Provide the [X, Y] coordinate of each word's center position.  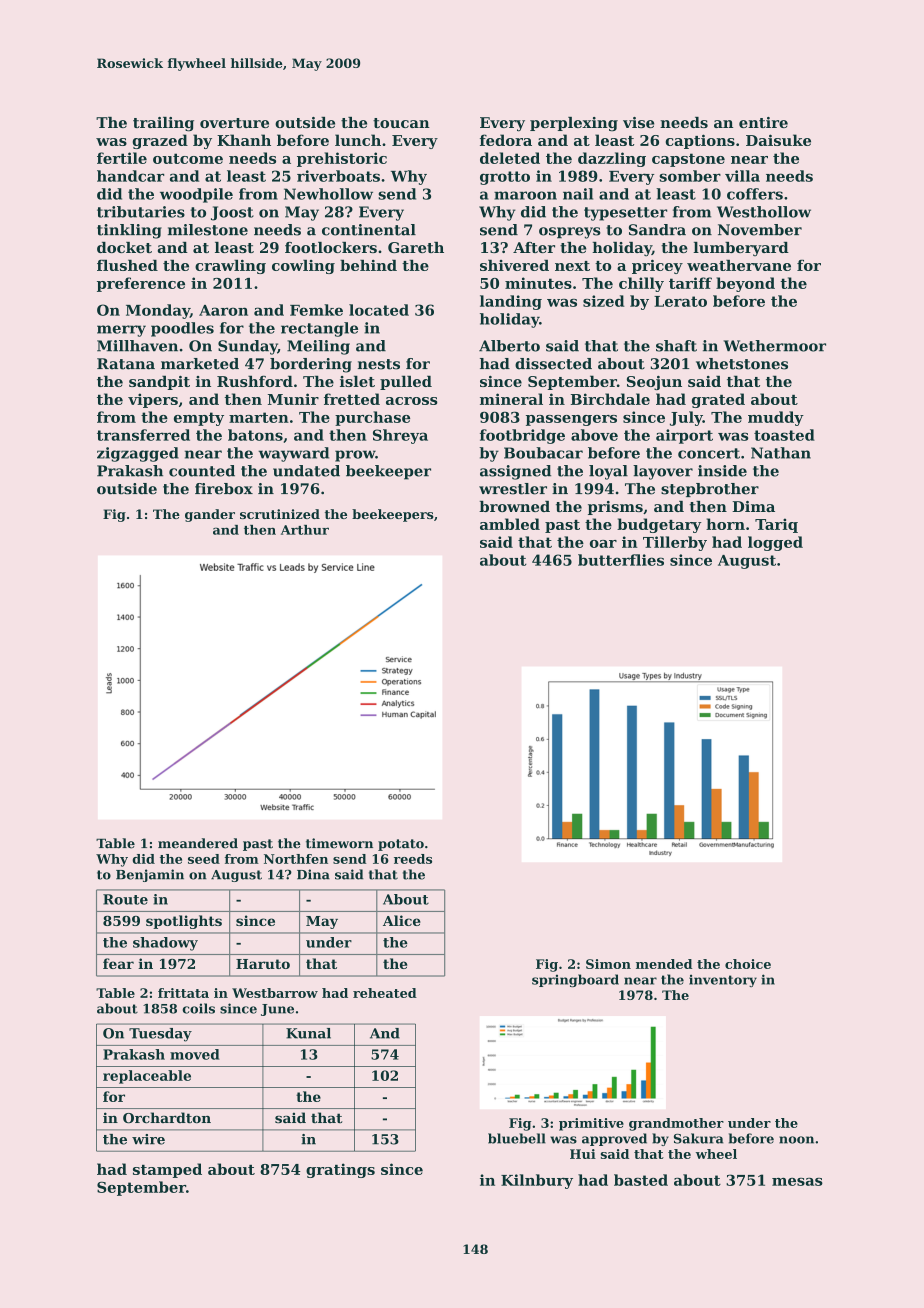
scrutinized [280, 514]
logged [775, 543]
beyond [745, 284]
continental [369, 230]
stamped [167, 1170]
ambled [510, 524]
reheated [385, 993]
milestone [208, 230]
